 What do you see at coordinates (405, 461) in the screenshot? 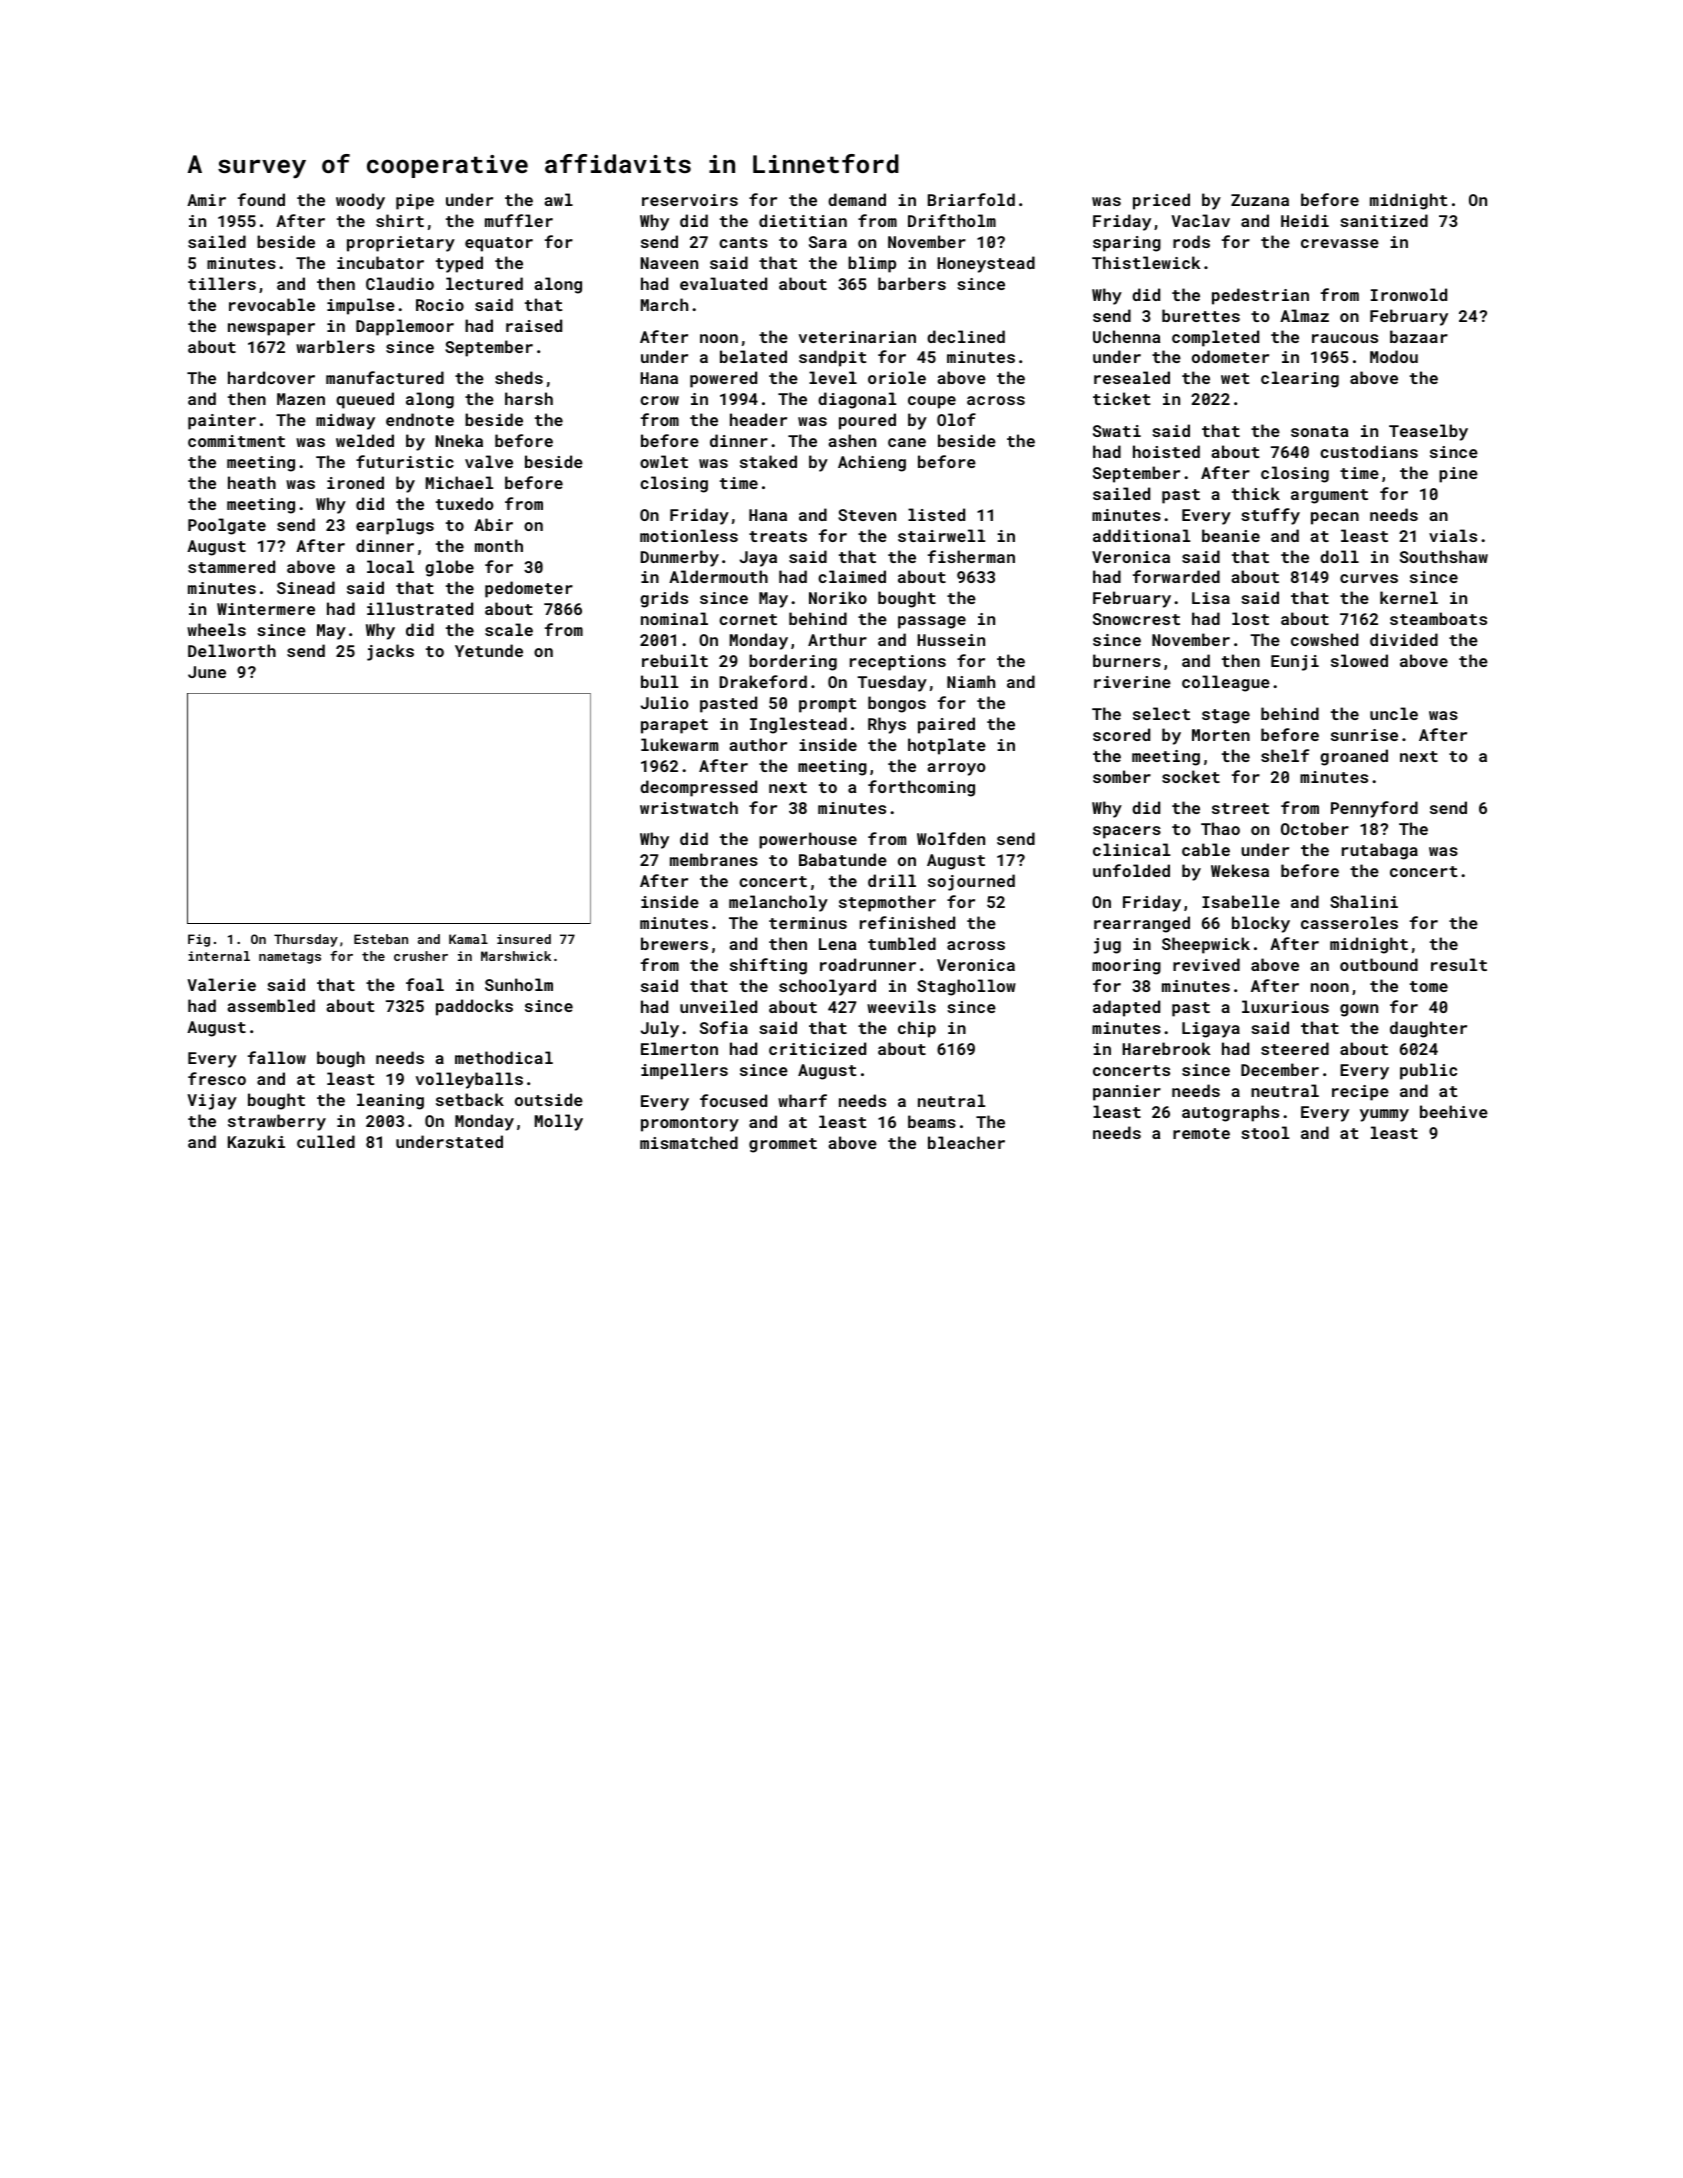
I see `futuristic` at bounding box center [405, 461].
